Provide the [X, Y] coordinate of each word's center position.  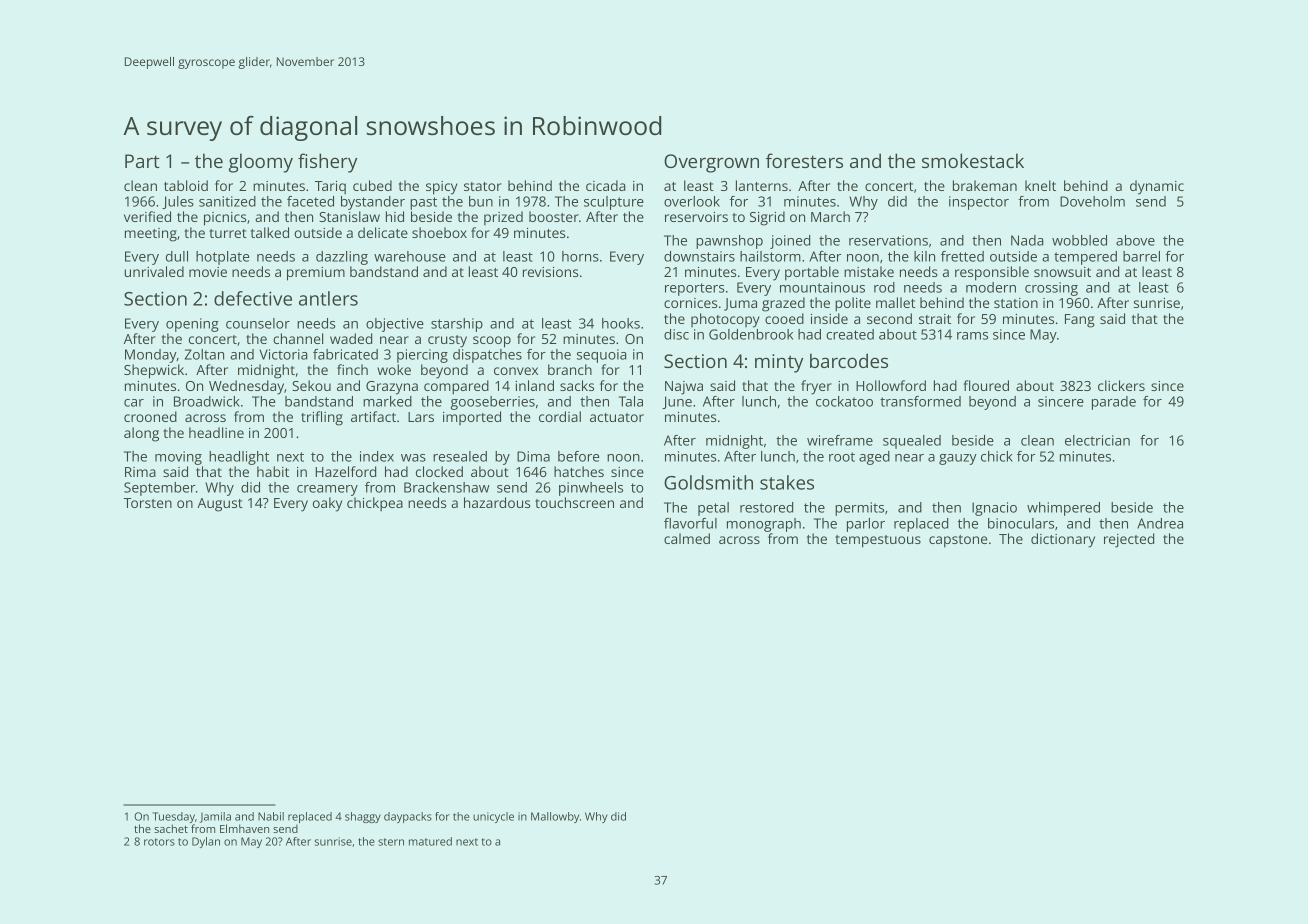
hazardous [497, 502]
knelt [1040, 185]
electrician [1097, 440]
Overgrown [711, 163]
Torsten [148, 503]
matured [430, 841]
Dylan [206, 842]
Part [142, 161]
